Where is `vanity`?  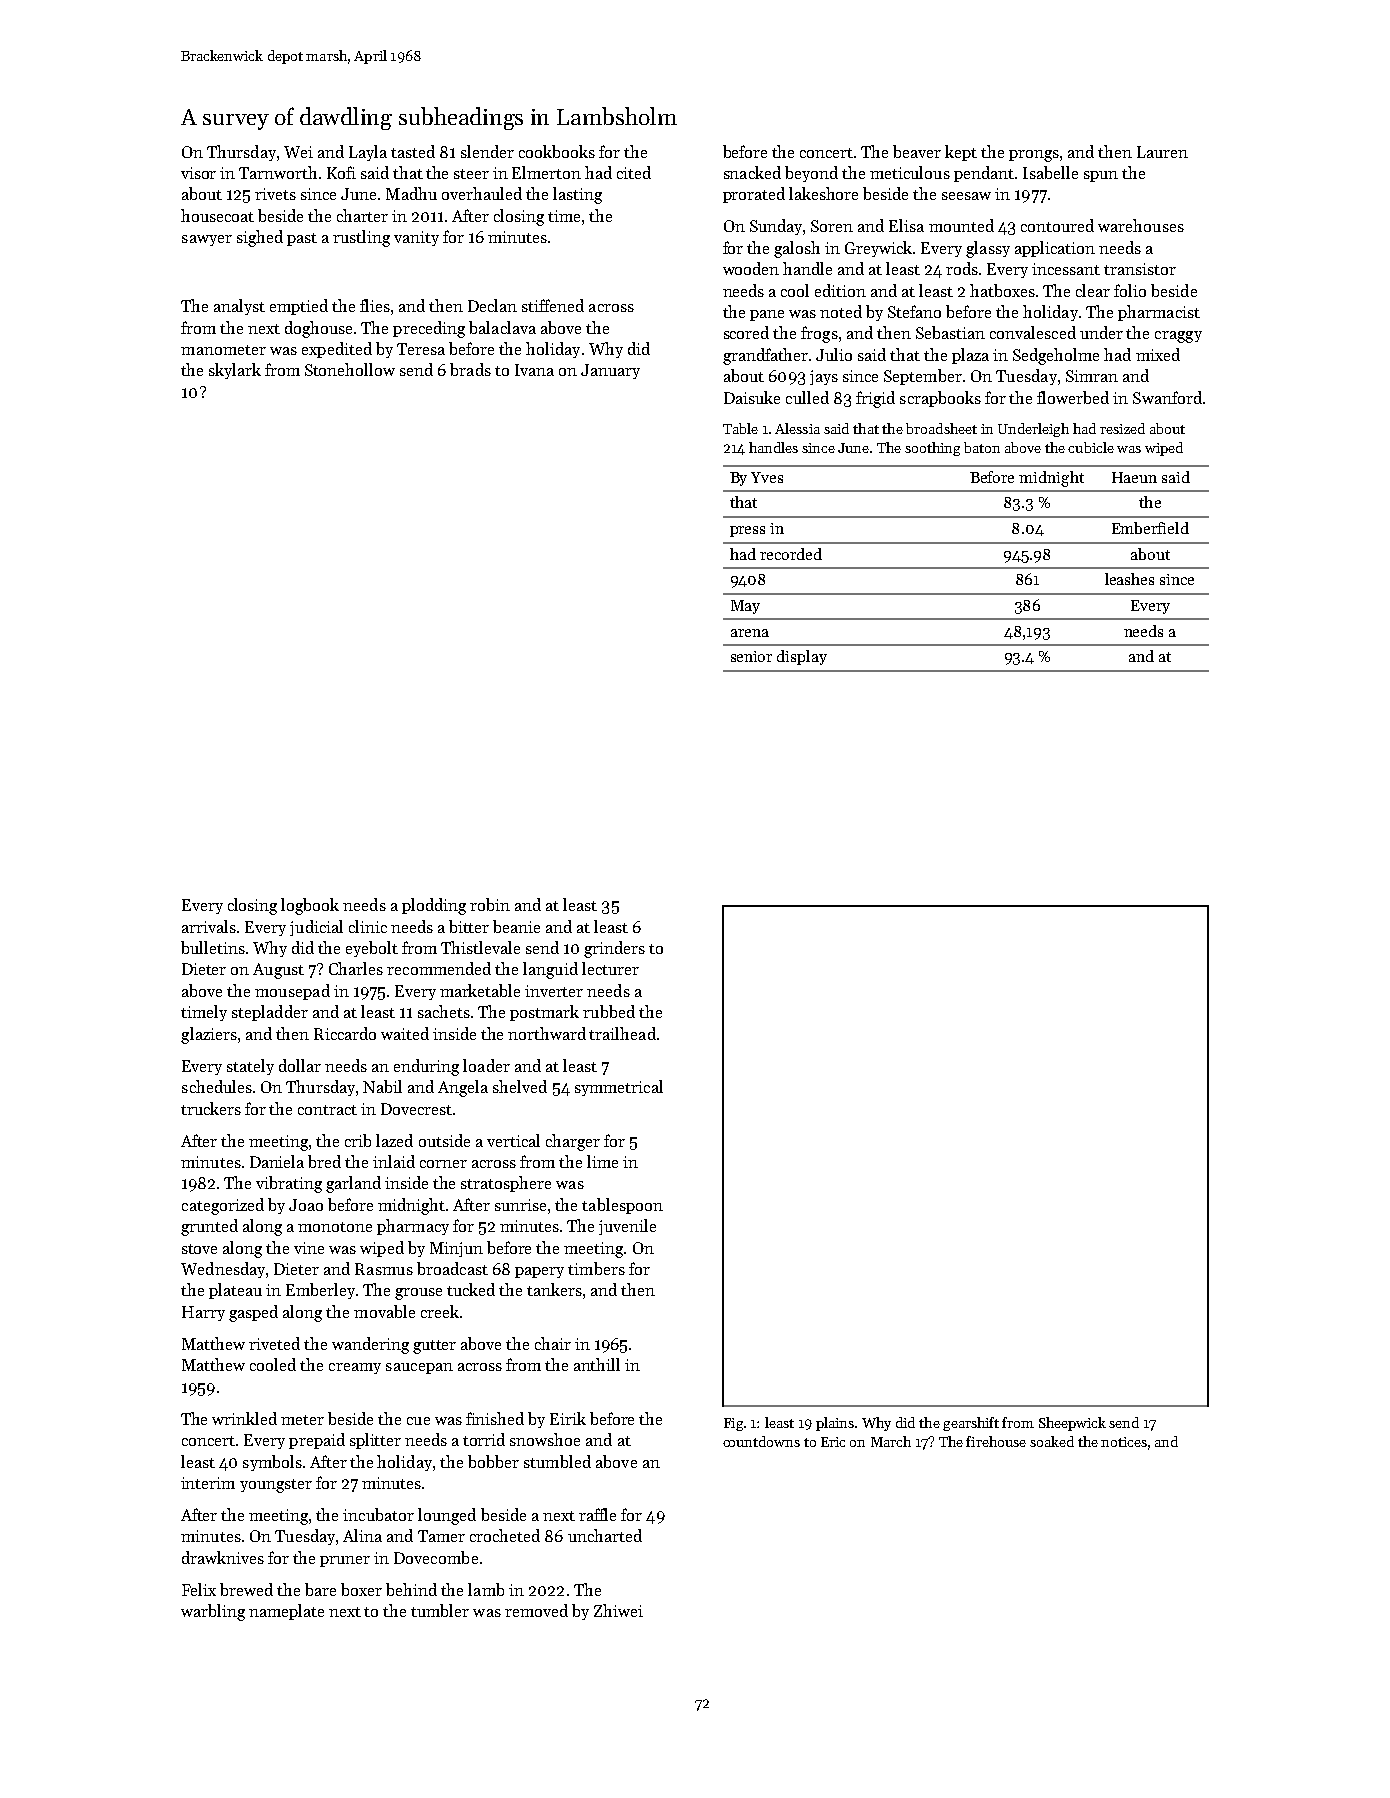 vanity is located at coordinates (416, 238).
